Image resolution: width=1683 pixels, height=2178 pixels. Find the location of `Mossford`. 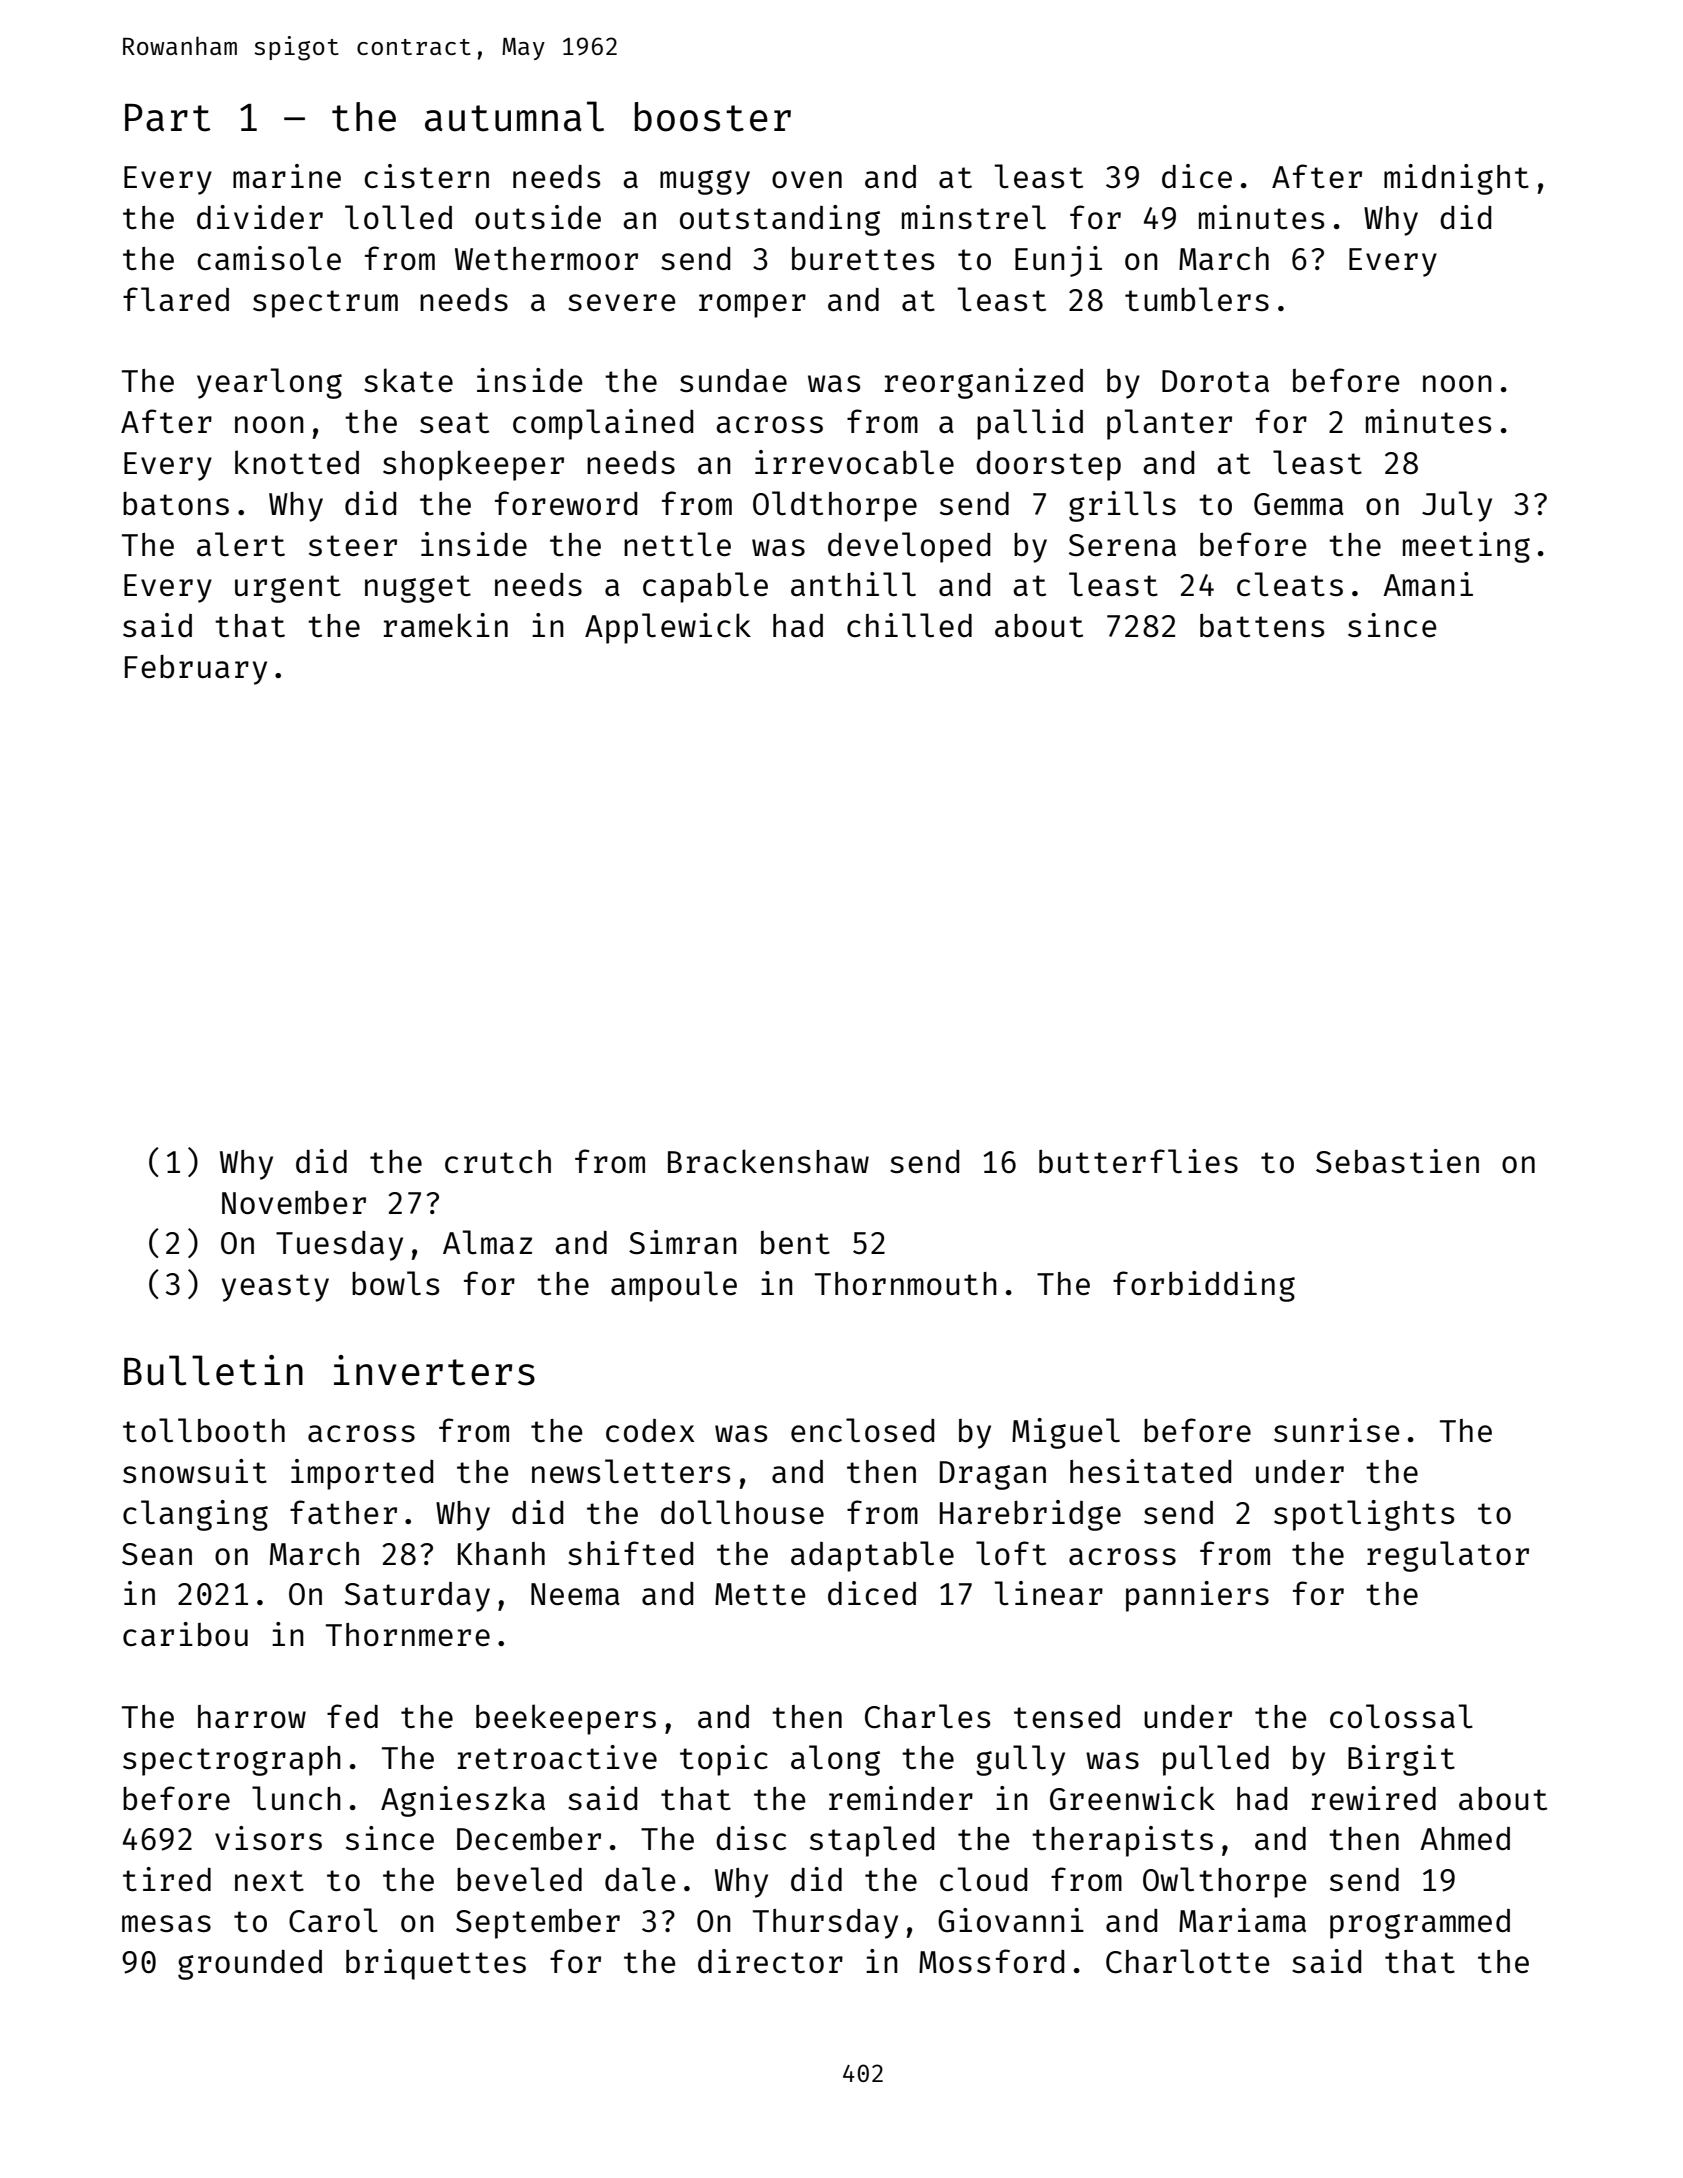

Mossford is located at coordinates (991, 1961).
